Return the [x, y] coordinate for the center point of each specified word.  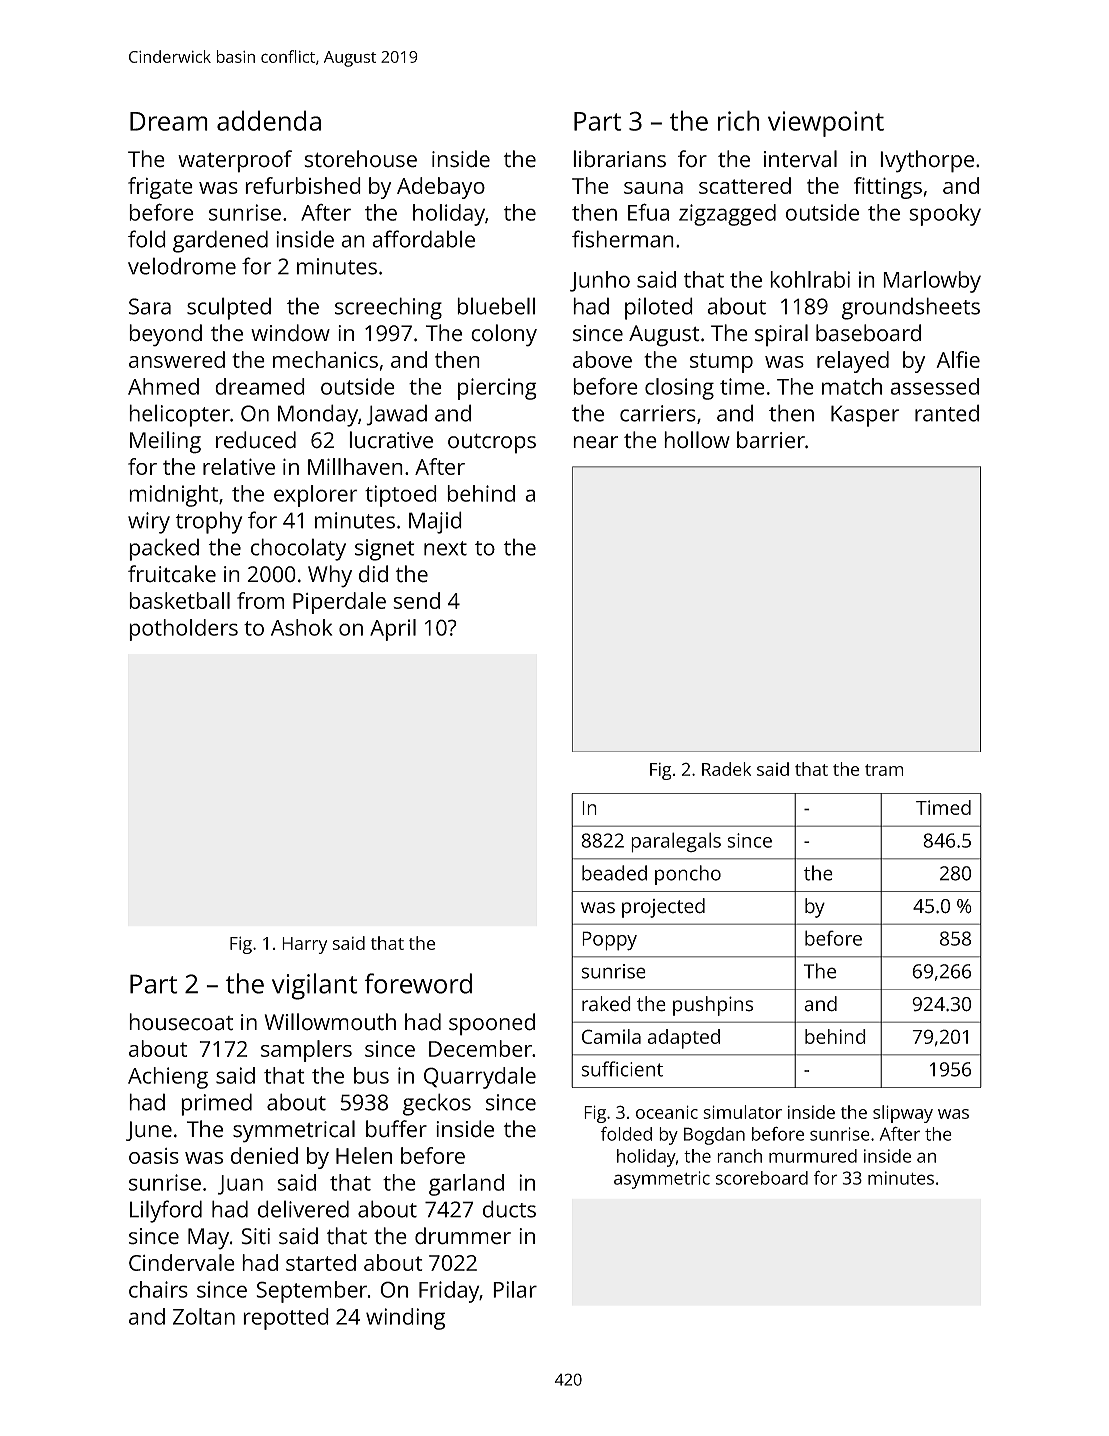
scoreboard [762, 1178]
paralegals [676, 842]
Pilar [515, 1289]
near [595, 442]
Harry [304, 945]
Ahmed [163, 386]
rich [738, 120]
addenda [269, 120]
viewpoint [826, 124]
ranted [947, 413]
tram [884, 770]
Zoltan [204, 1316]
